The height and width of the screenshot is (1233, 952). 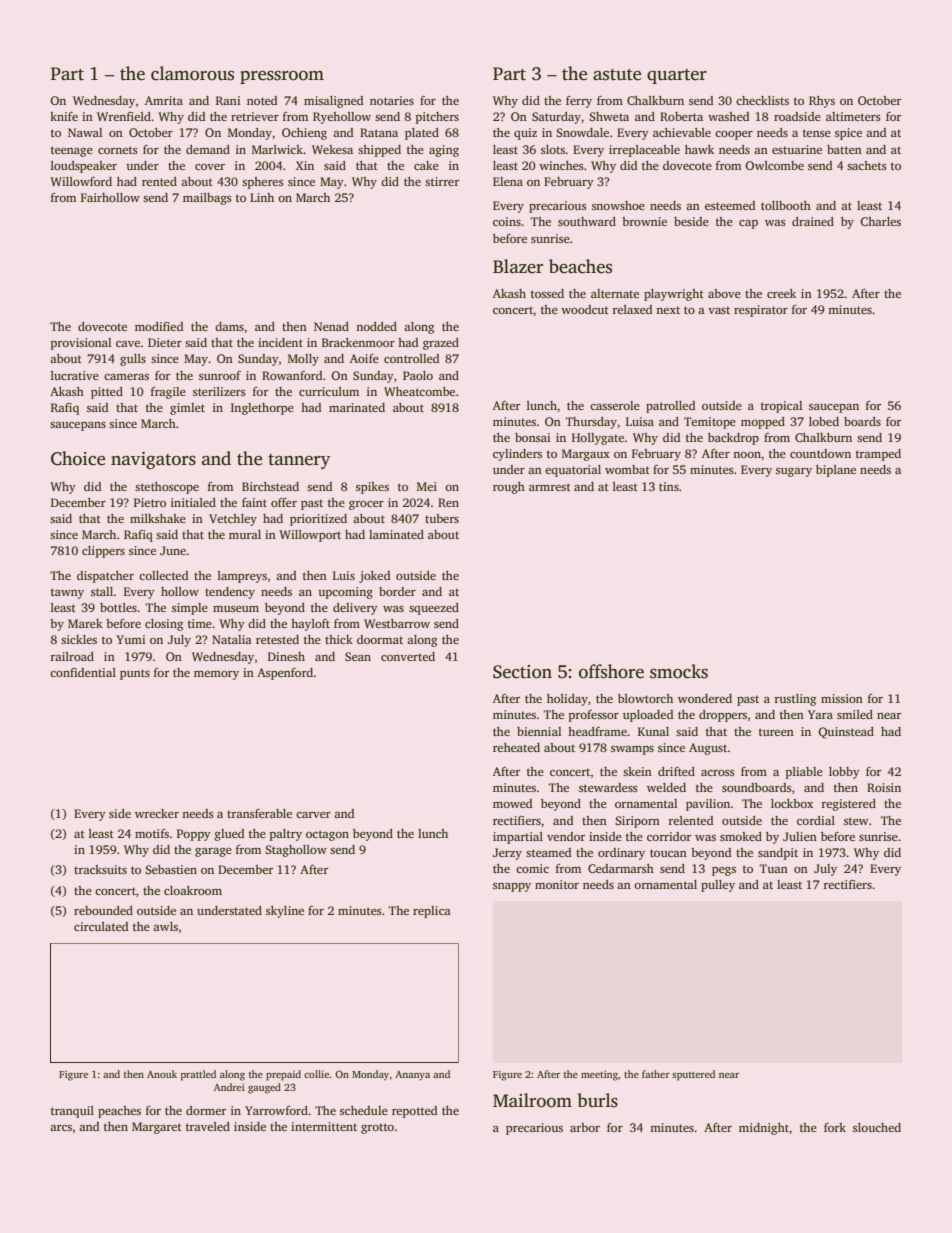 What do you see at coordinates (193, 890) in the screenshot?
I see `cloakroom` at bounding box center [193, 890].
